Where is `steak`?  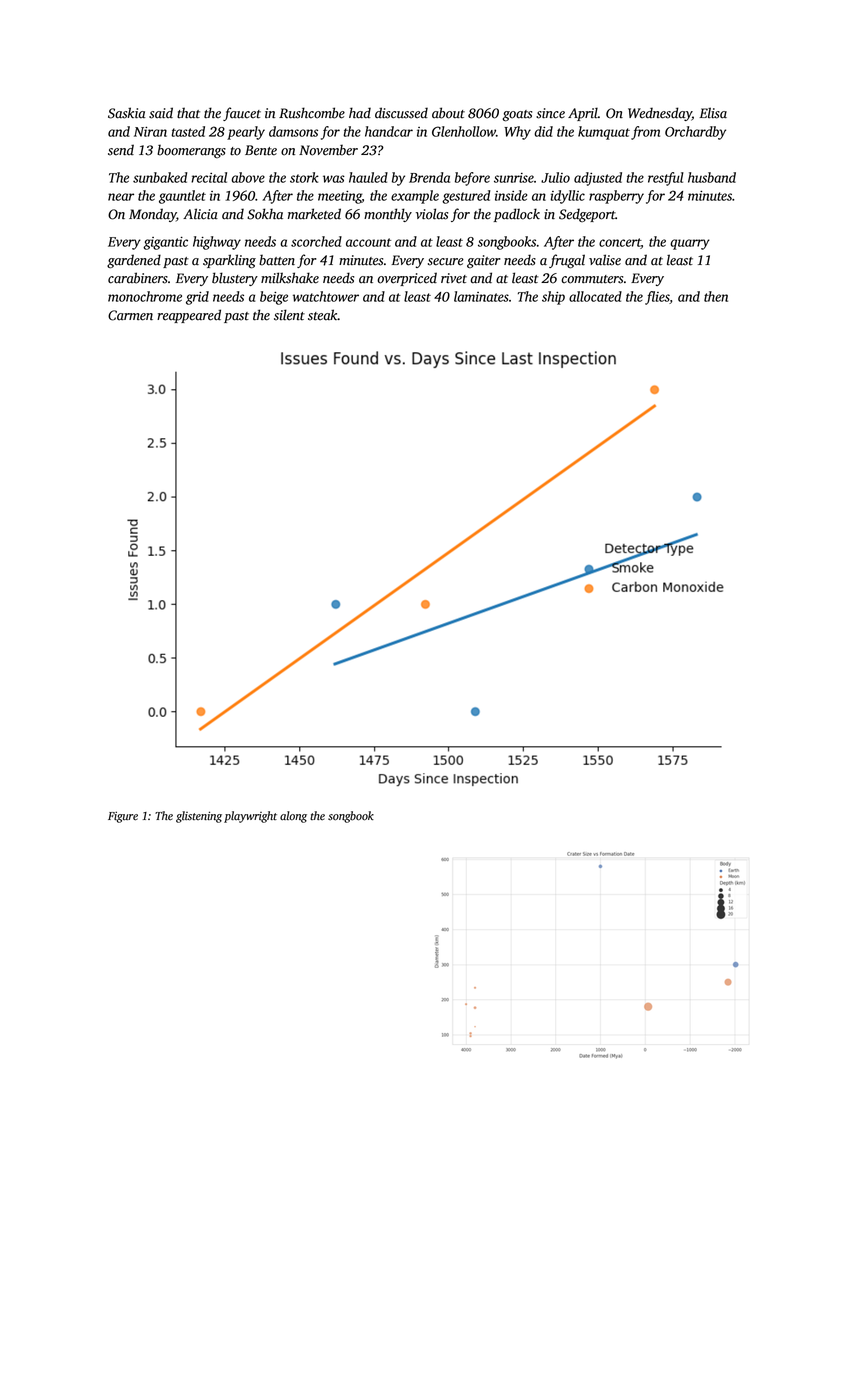 steak is located at coordinates (323, 315).
